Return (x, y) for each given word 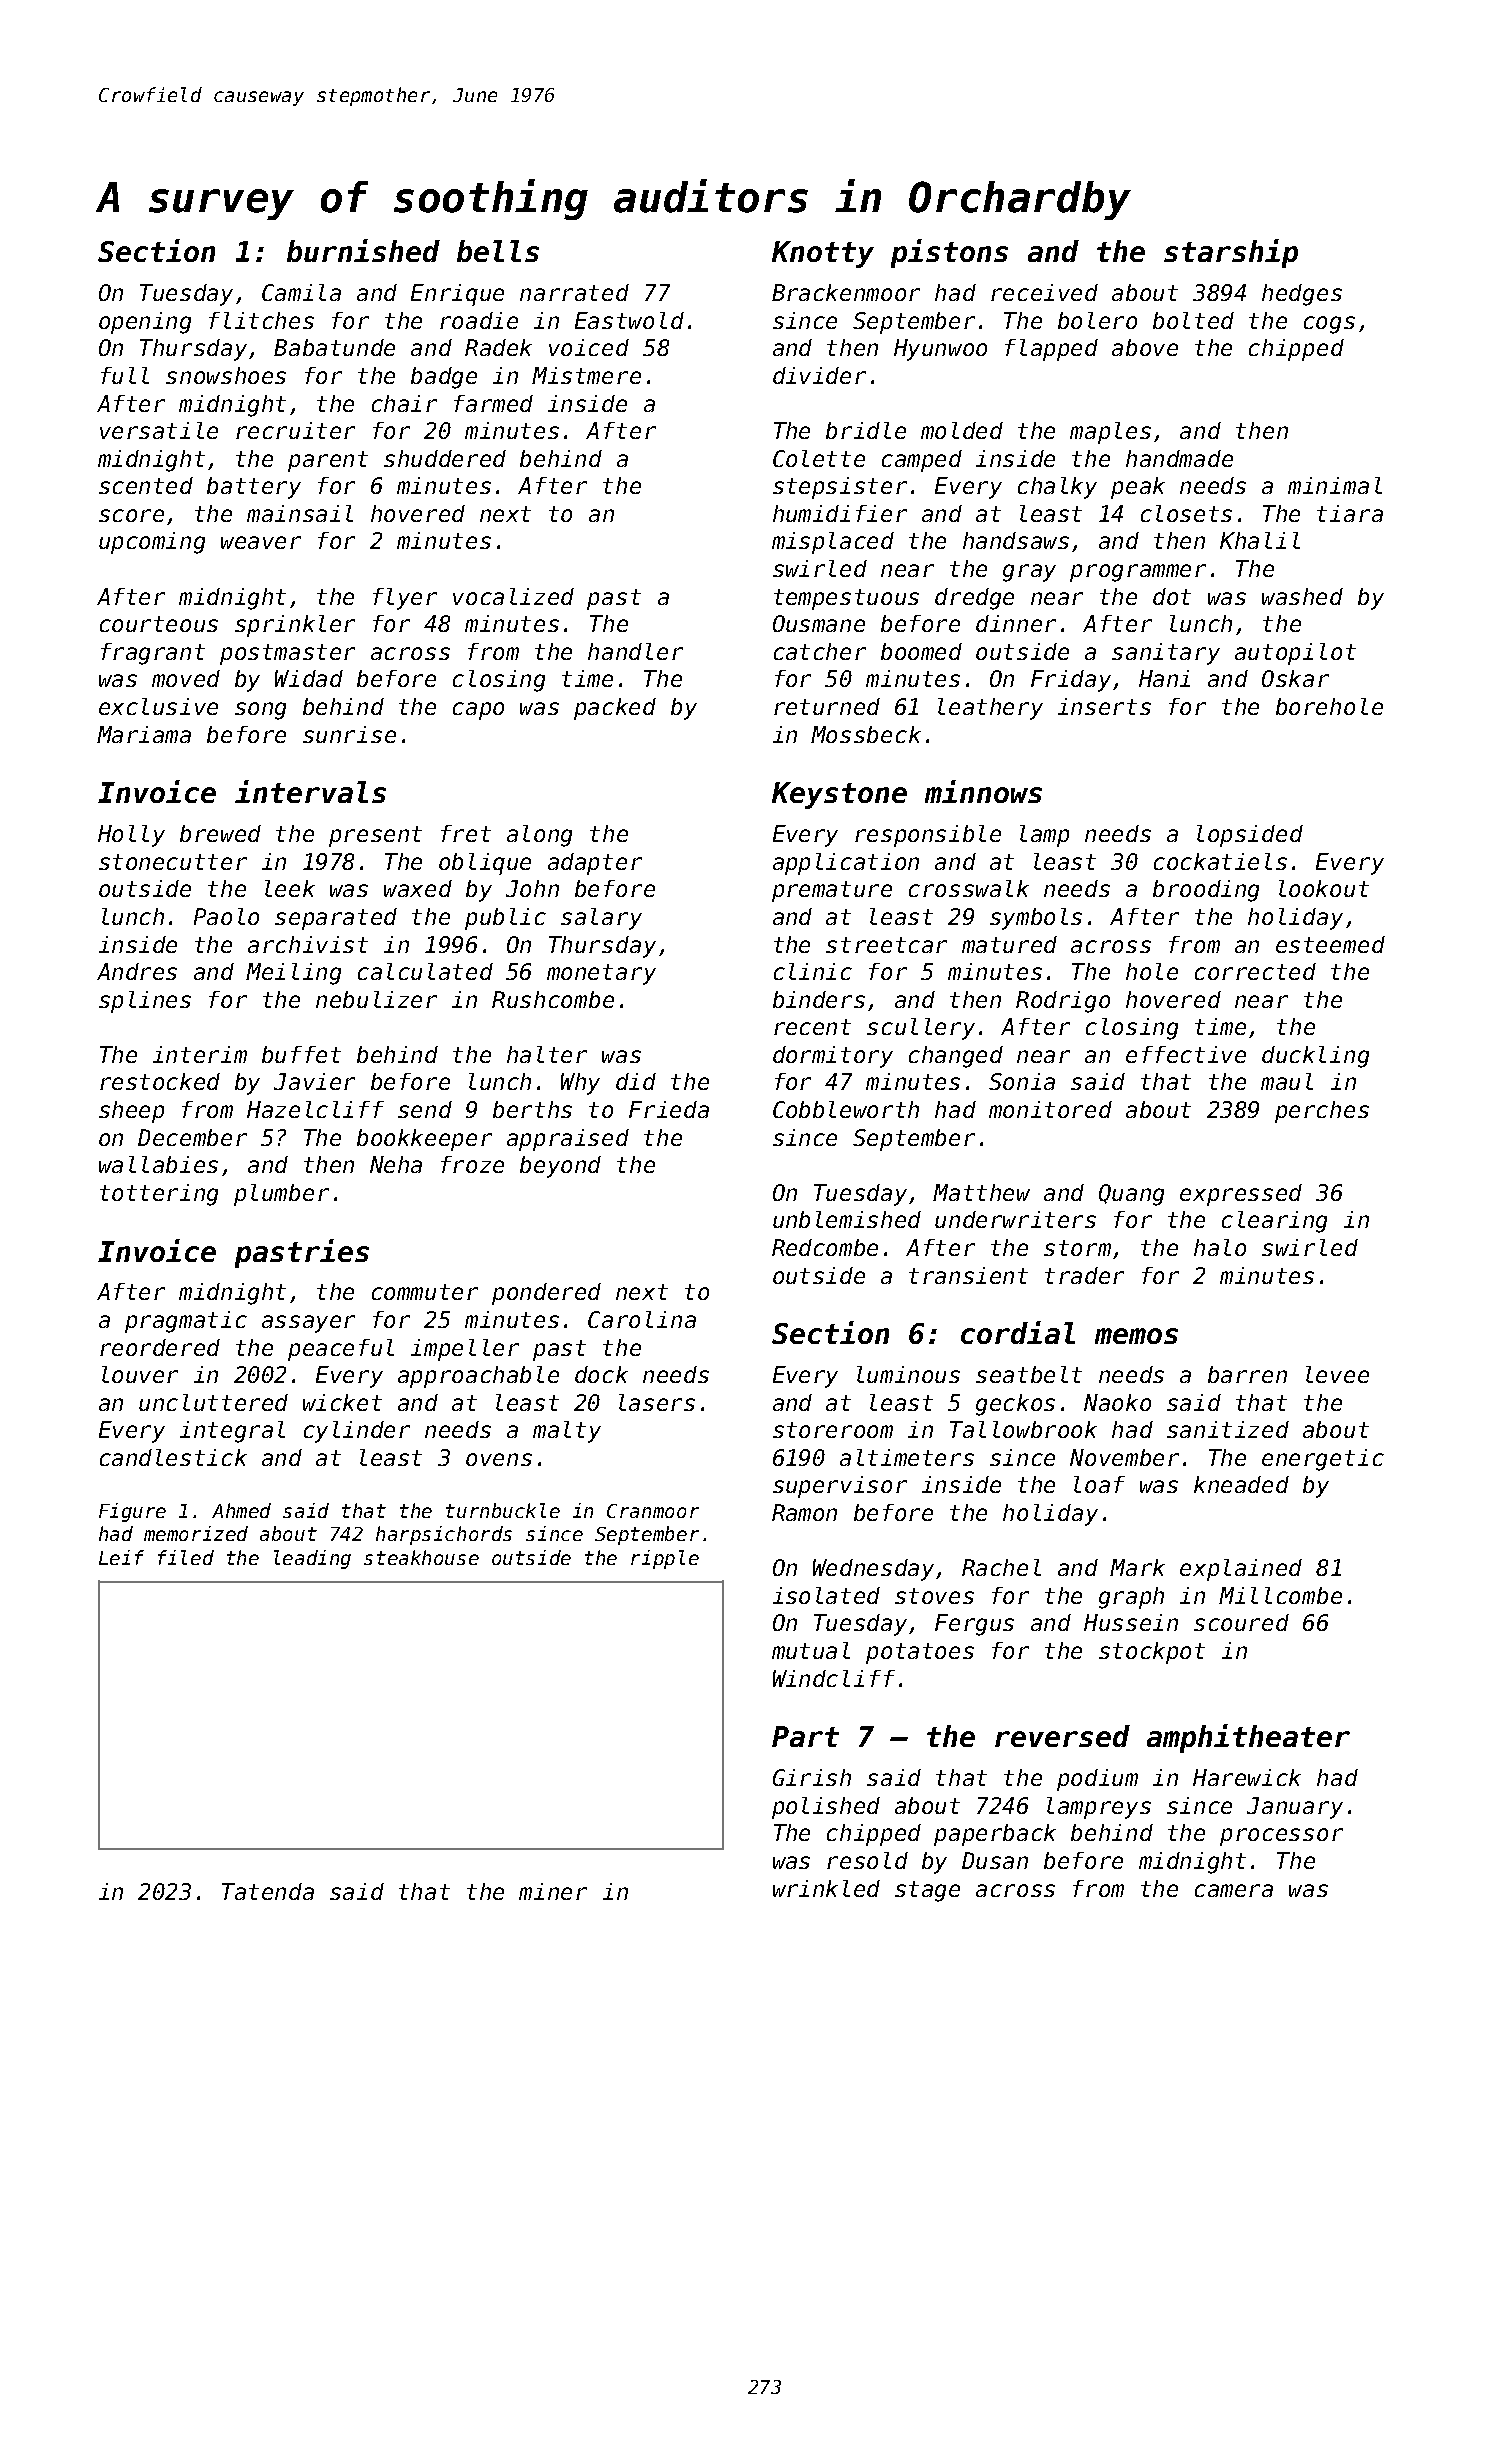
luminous (908, 1374)
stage (927, 1891)
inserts (1104, 706)
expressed (1241, 1195)
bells (498, 251)
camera (1234, 1890)
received (1044, 292)
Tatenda (268, 1891)
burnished (363, 250)
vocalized (513, 596)
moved (186, 678)
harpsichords (444, 1535)
